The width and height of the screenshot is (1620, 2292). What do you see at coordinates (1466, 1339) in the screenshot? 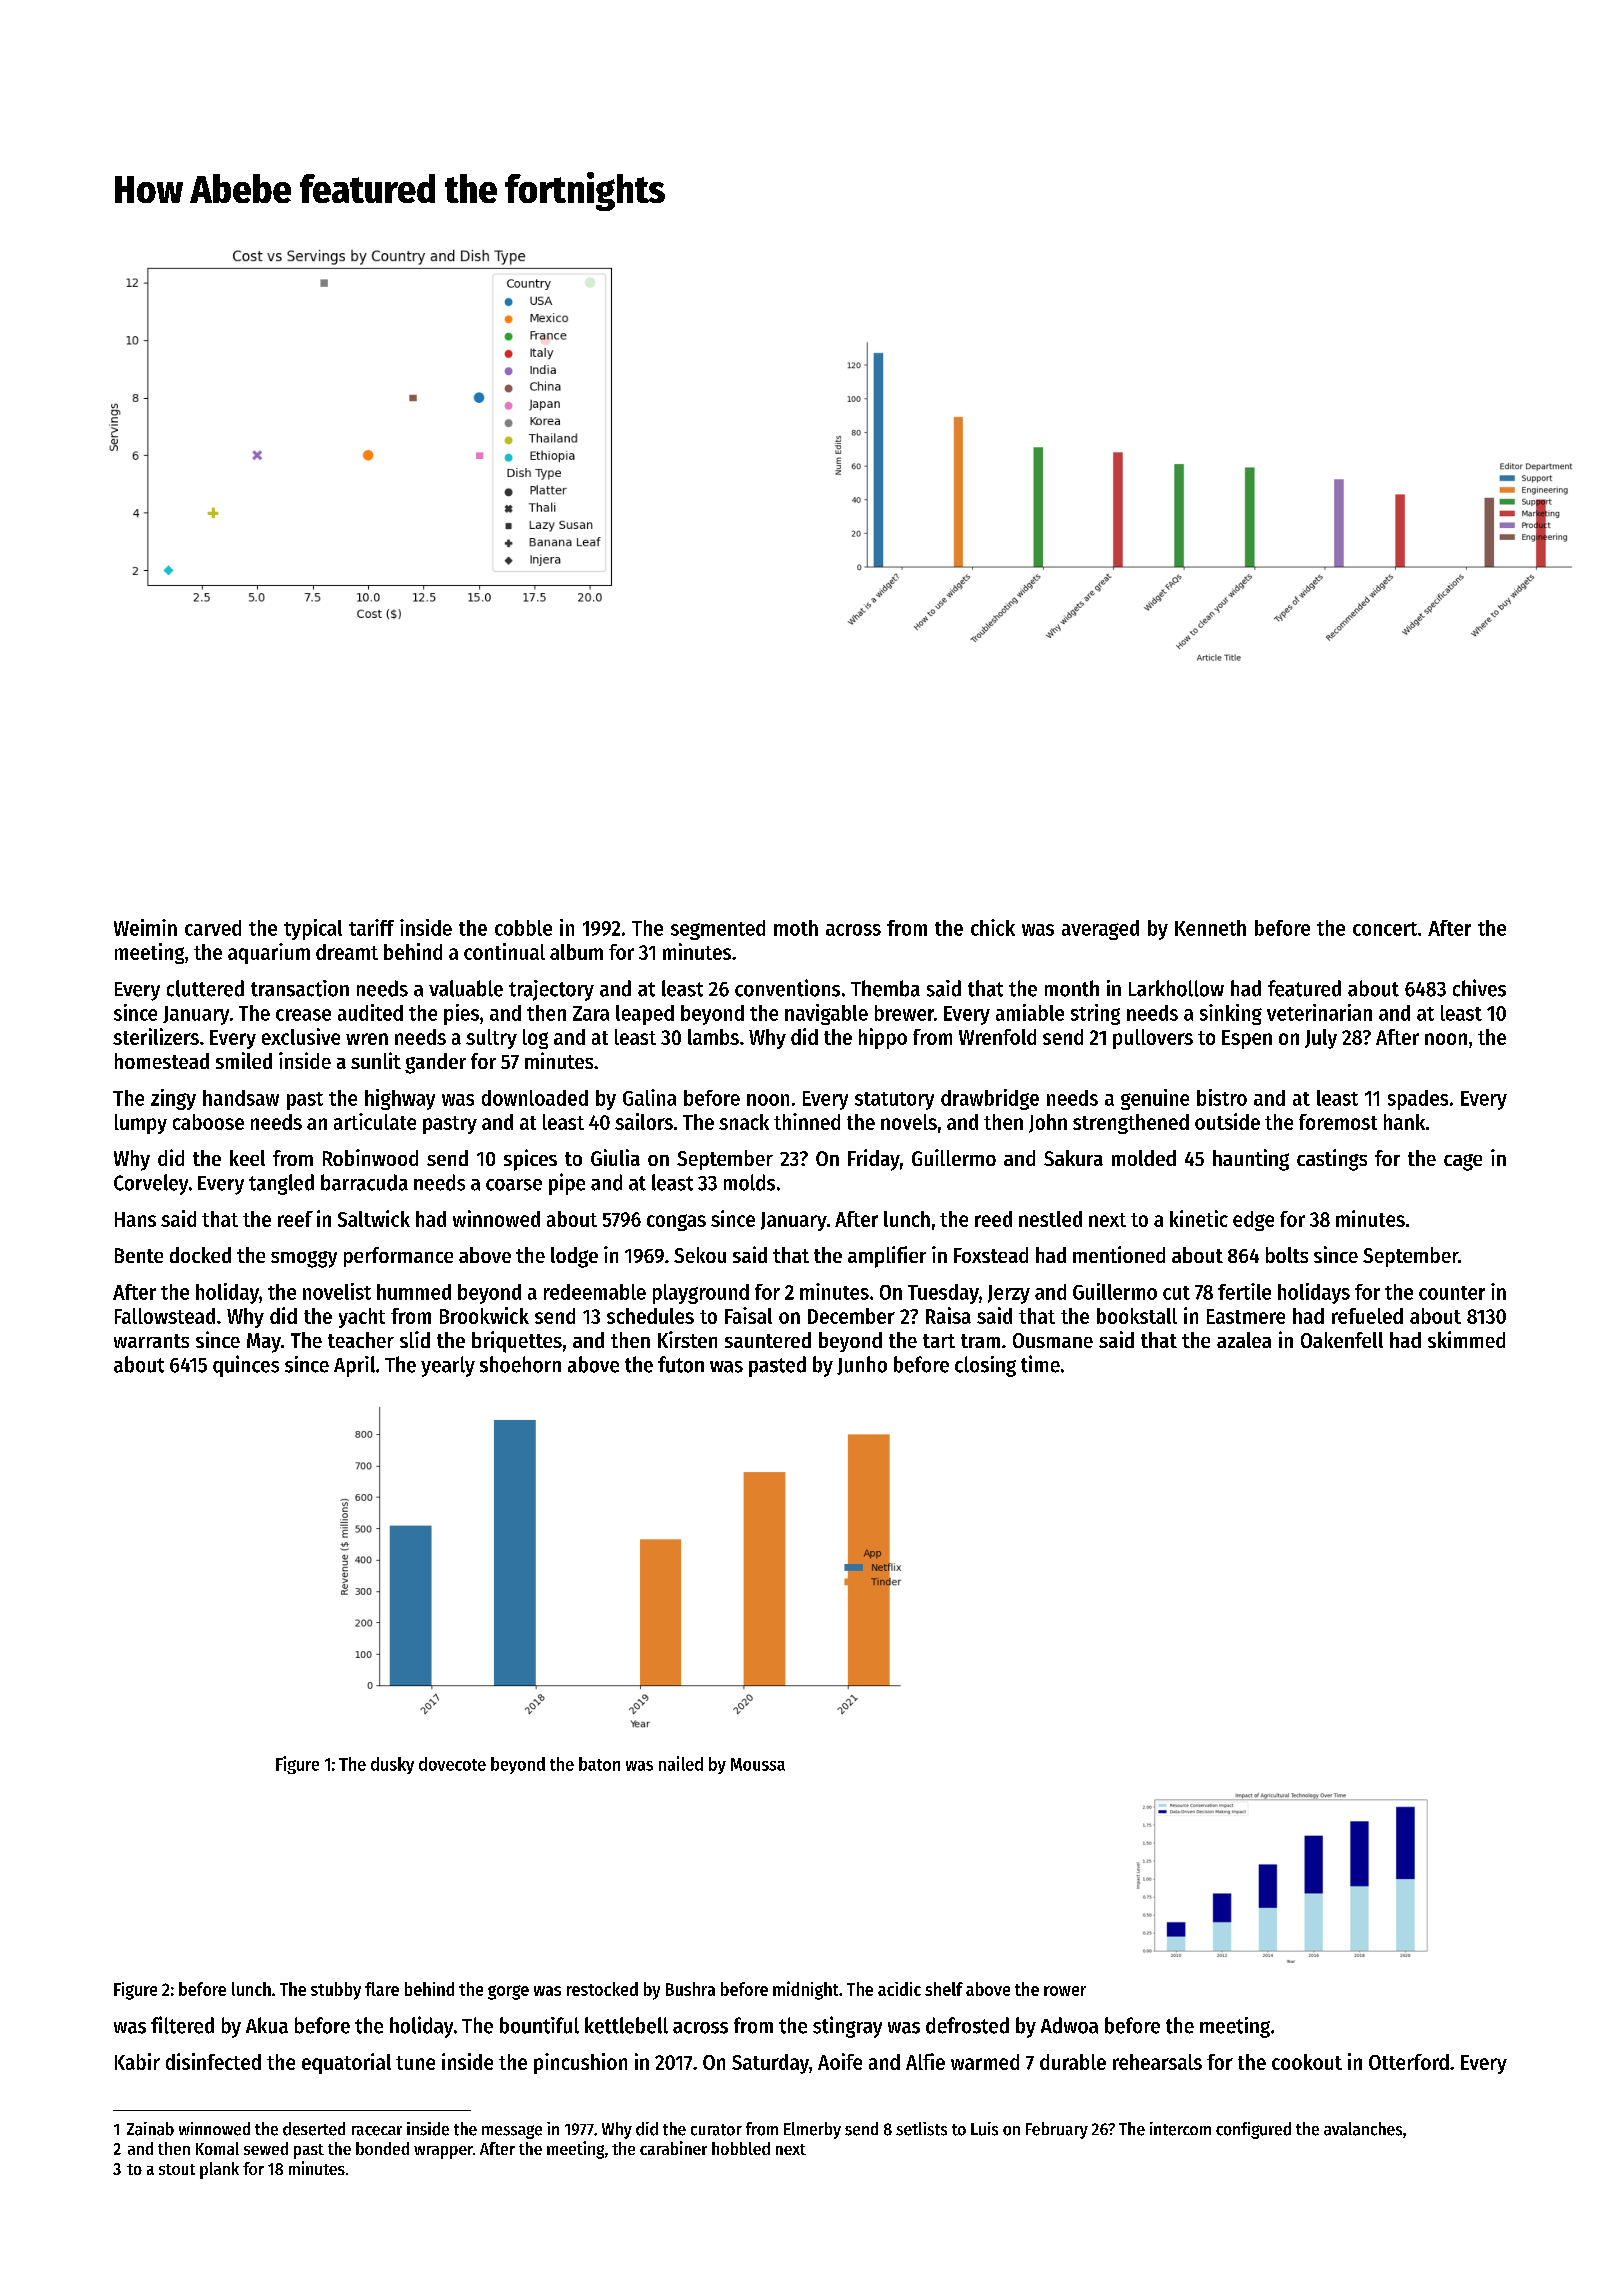
I see `skimmed` at bounding box center [1466, 1339].
